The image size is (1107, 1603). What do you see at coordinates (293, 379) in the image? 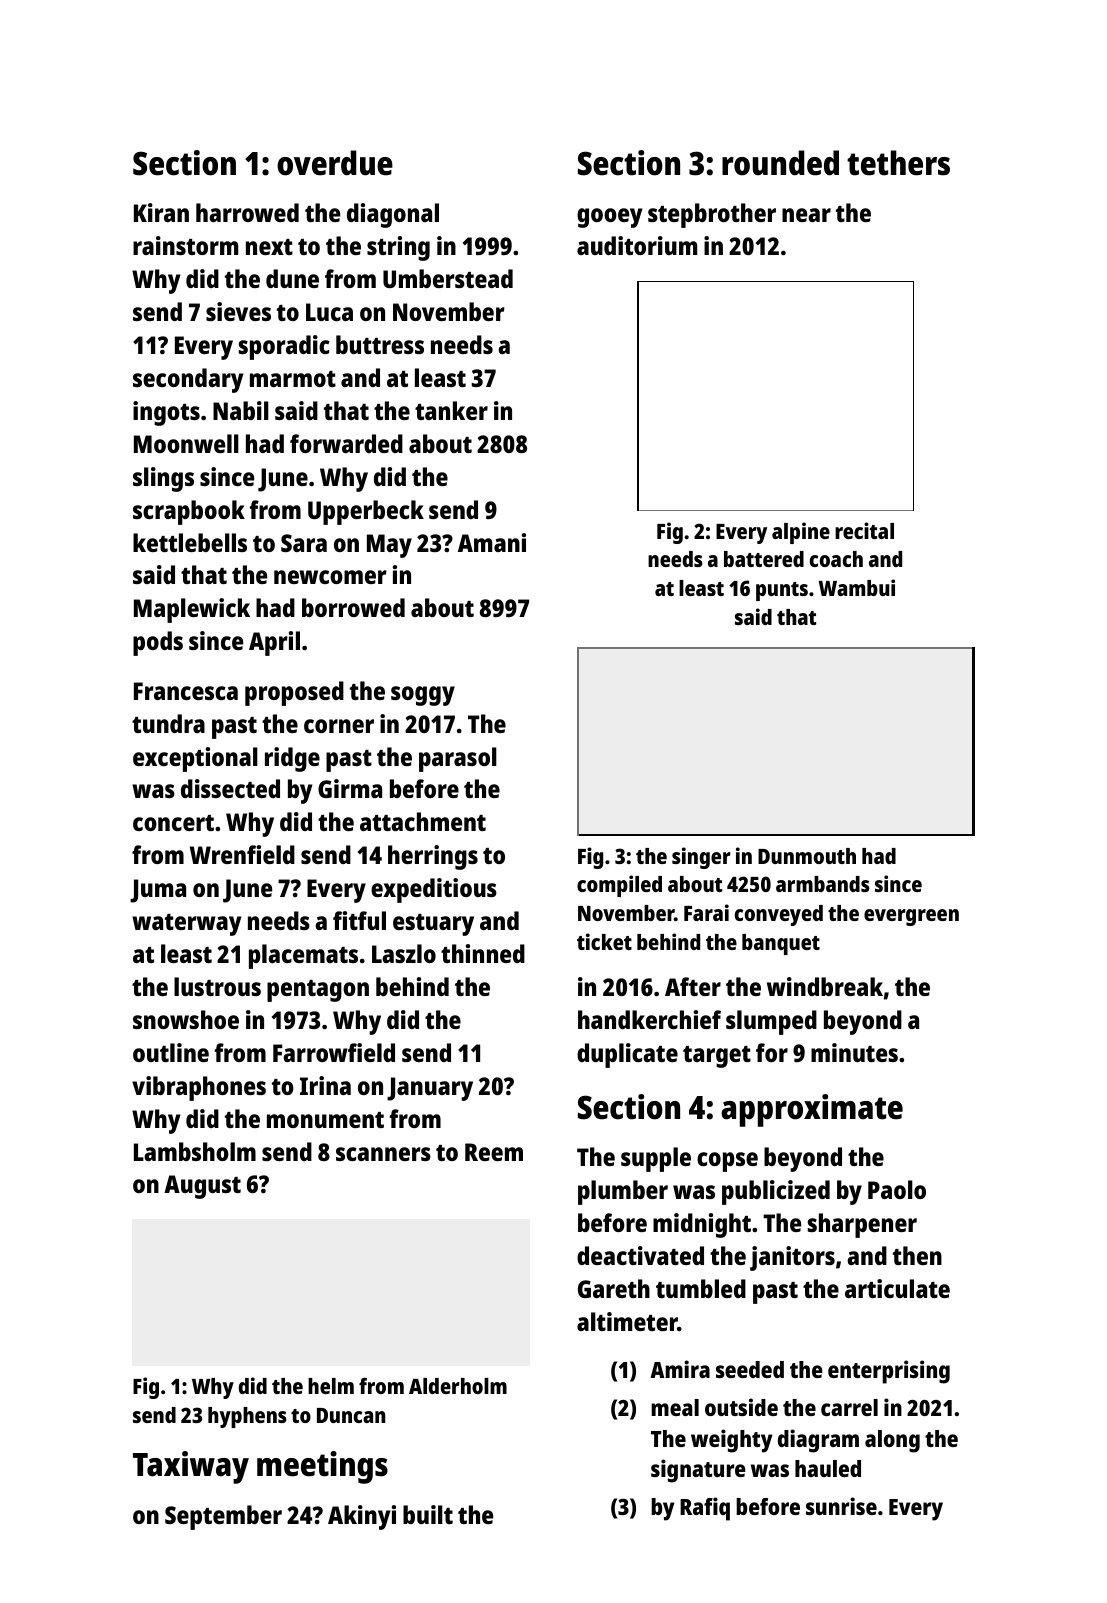
I see `marmot` at bounding box center [293, 379].
